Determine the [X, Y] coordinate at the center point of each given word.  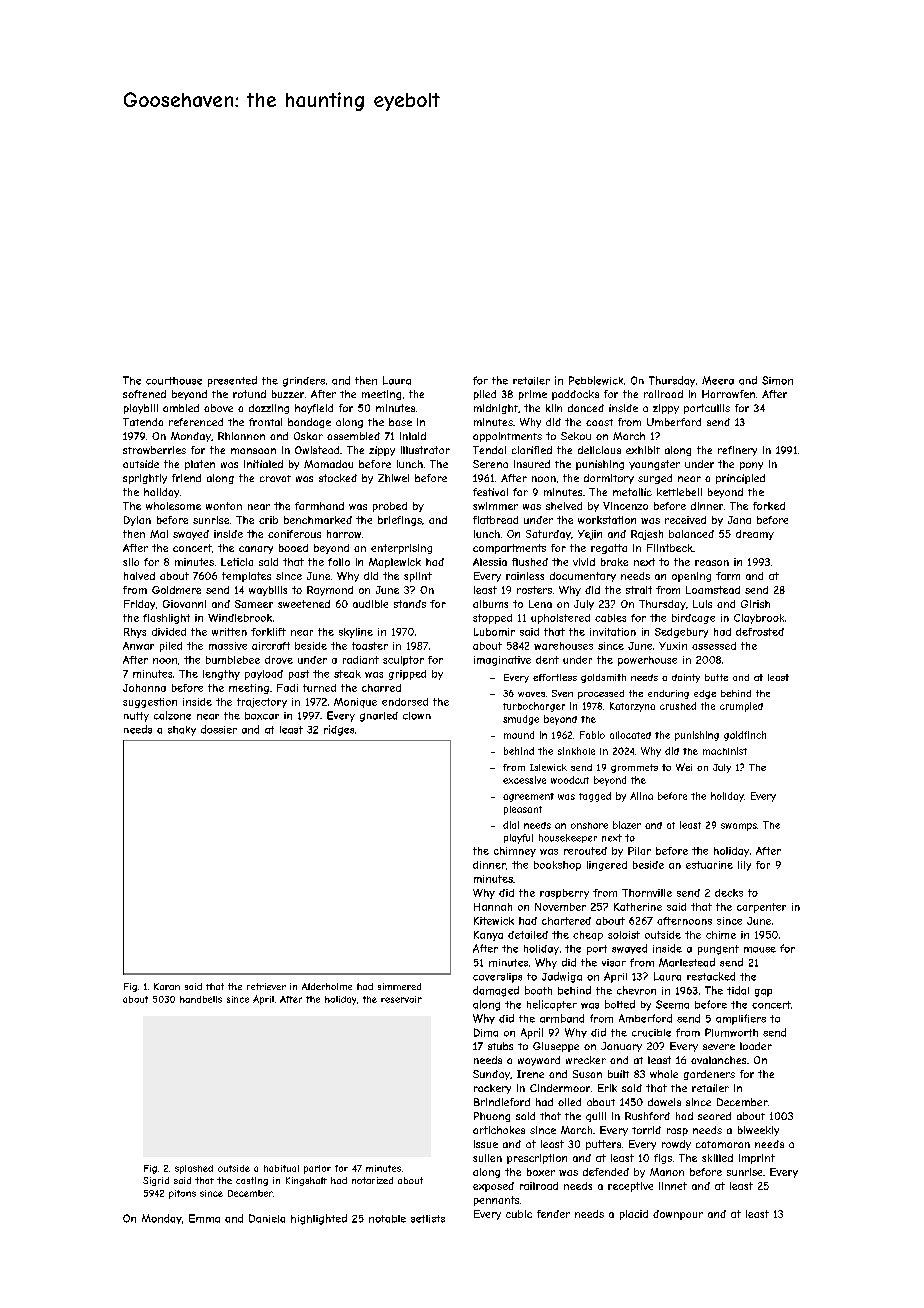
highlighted [319, 1219]
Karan [167, 986]
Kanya [488, 936]
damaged [496, 991]
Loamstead [713, 590]
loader [756, 1046]
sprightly [145, 479]
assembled [353, 436]
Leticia [237, 562]
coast [599, 422]
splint [418, 577]
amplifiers [741, 1019]
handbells [201, 999]
